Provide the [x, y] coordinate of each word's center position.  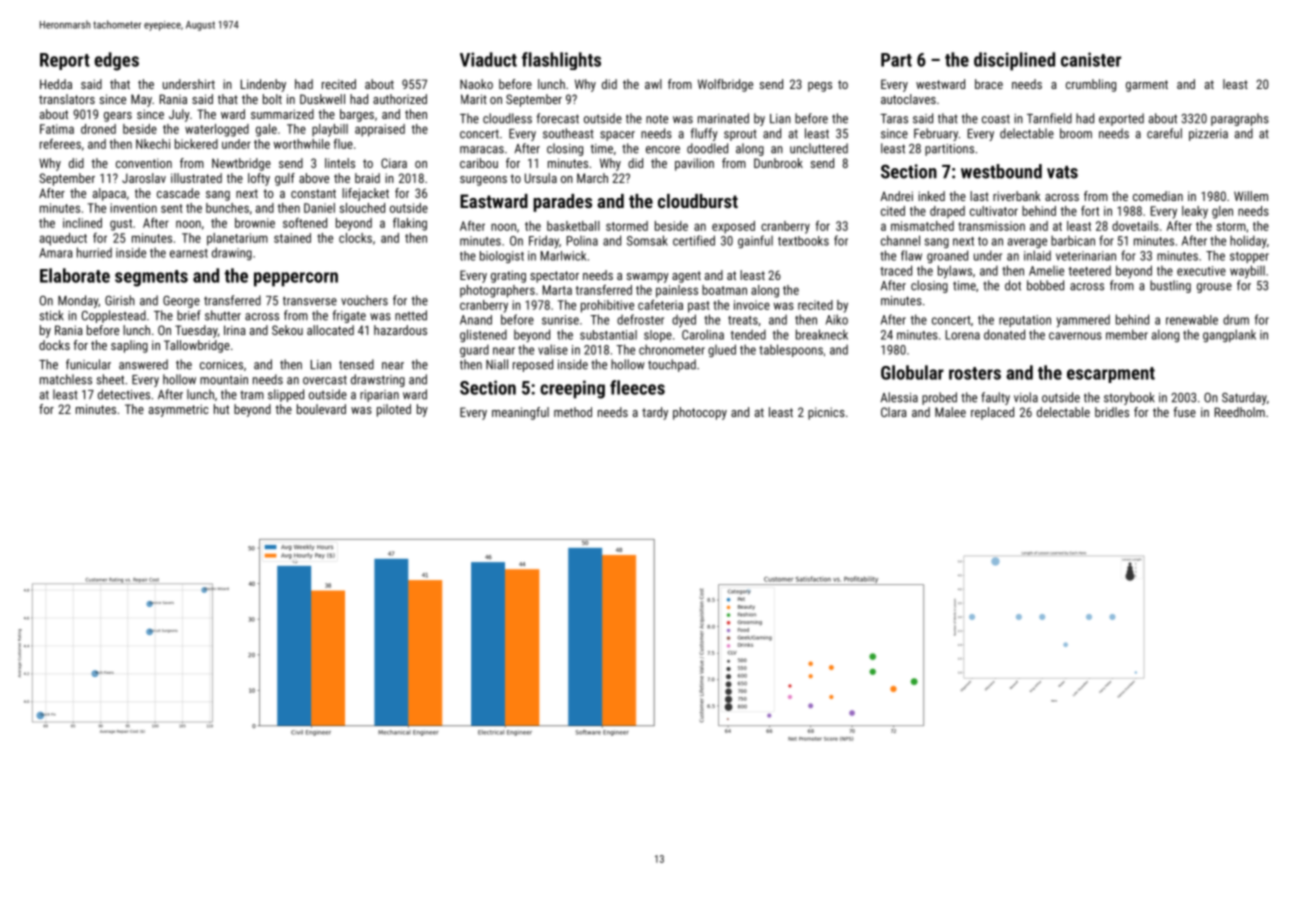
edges [116, 61]
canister [1091, 59]
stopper [1249, 257]
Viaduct [488, 59]
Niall [497, 364]
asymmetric [178, 410]
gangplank [1229, 335]
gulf [285, 179]
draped [947, 212]
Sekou [287, 330]
